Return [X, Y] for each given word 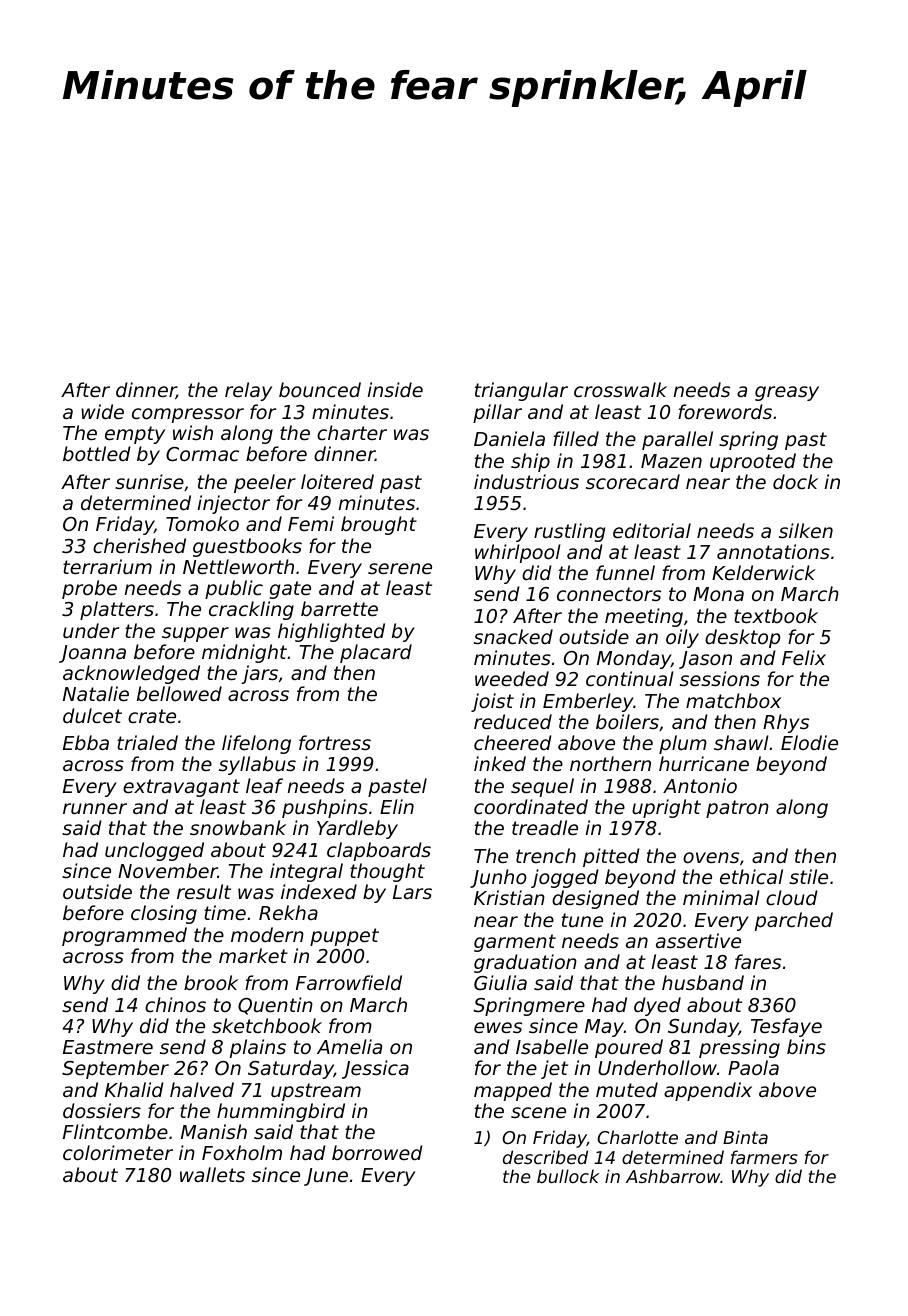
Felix [804, 657]
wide [102, 411]
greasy [787, 393]
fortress [335, 742]
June [326, 1177]
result [204, 891]
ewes [498, 1027]
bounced [320, 389]
